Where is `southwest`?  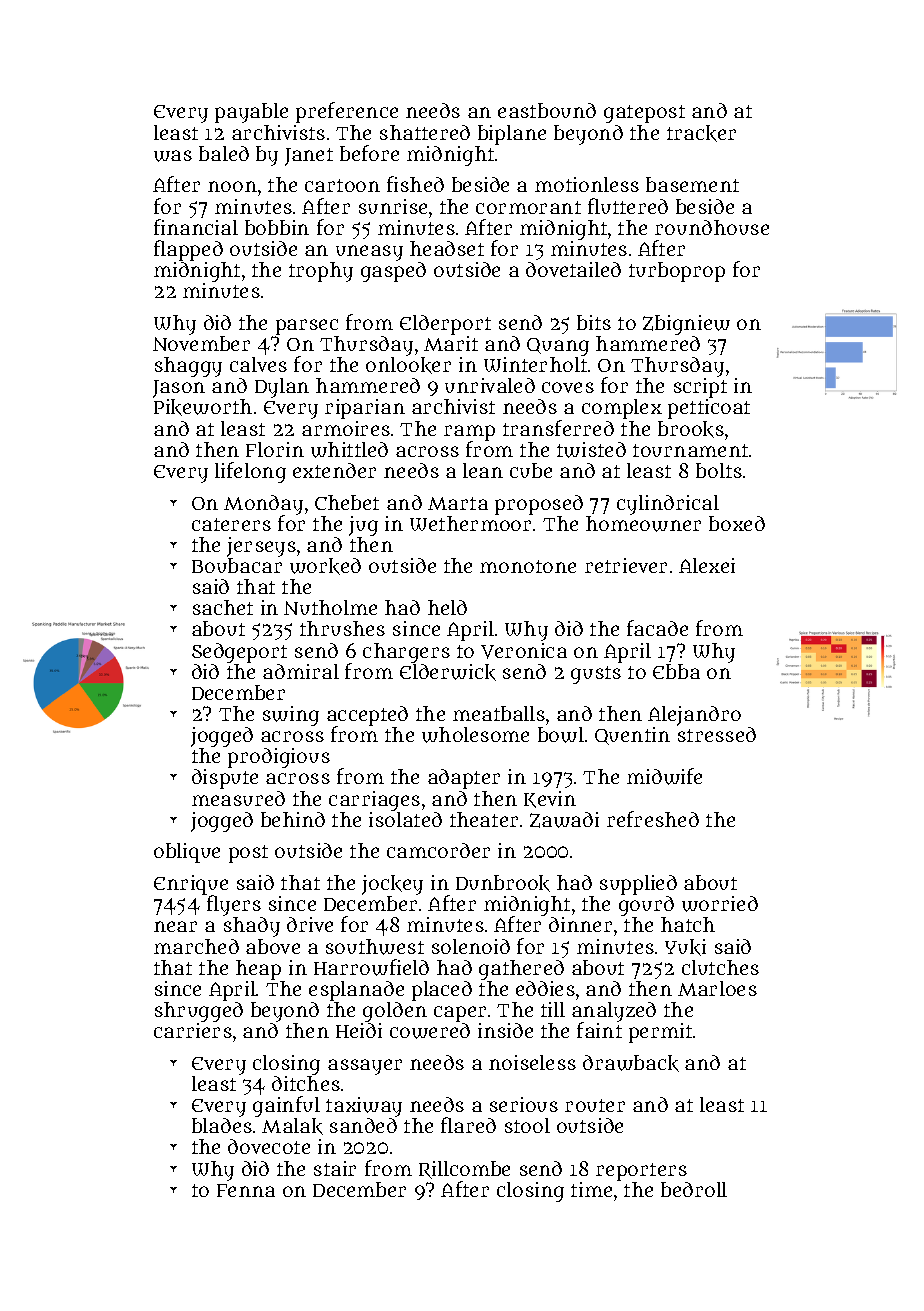
southwest is located at coordinates (375, 947).
